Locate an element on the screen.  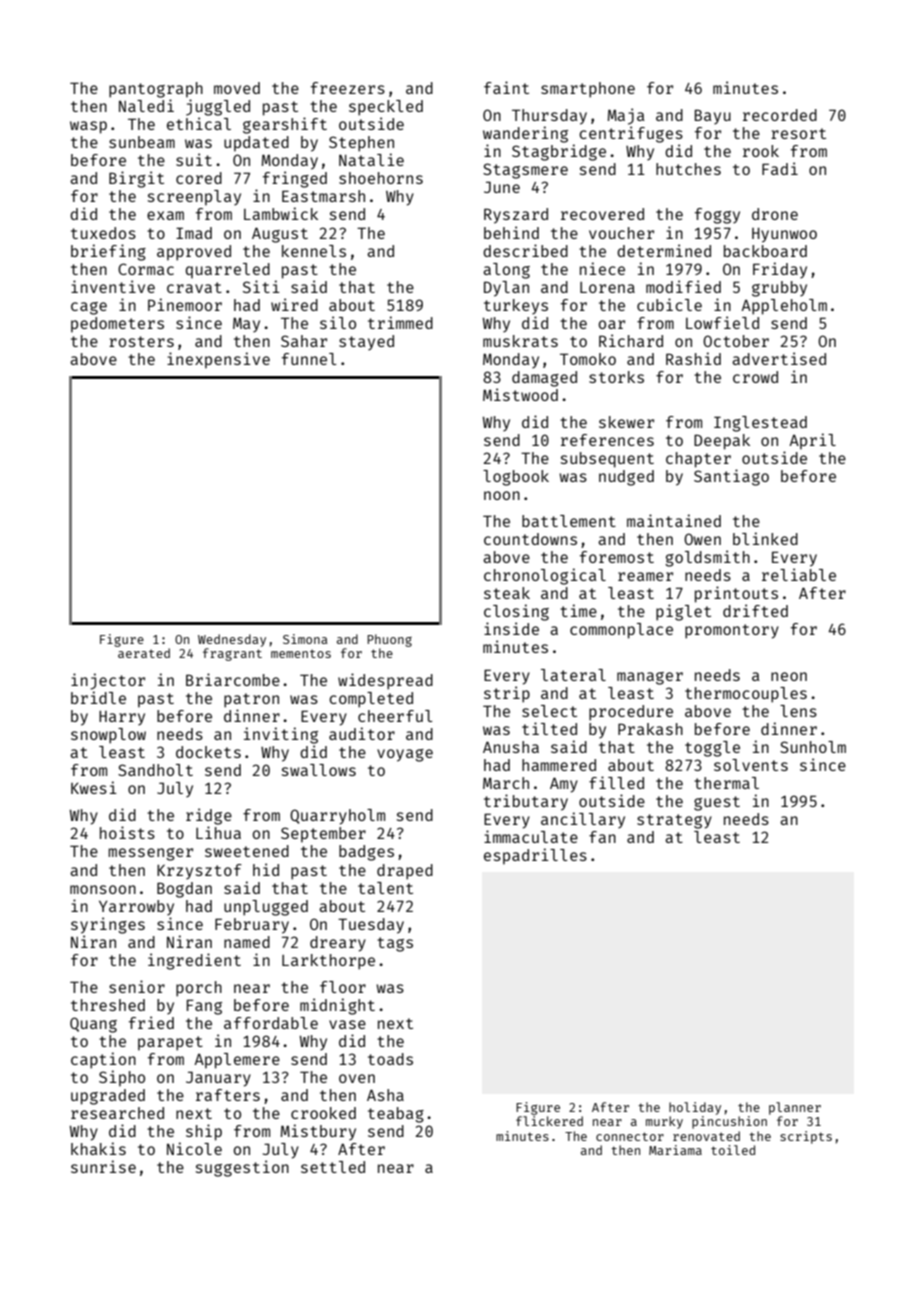
piglet is located at coordinates (683, 612).
